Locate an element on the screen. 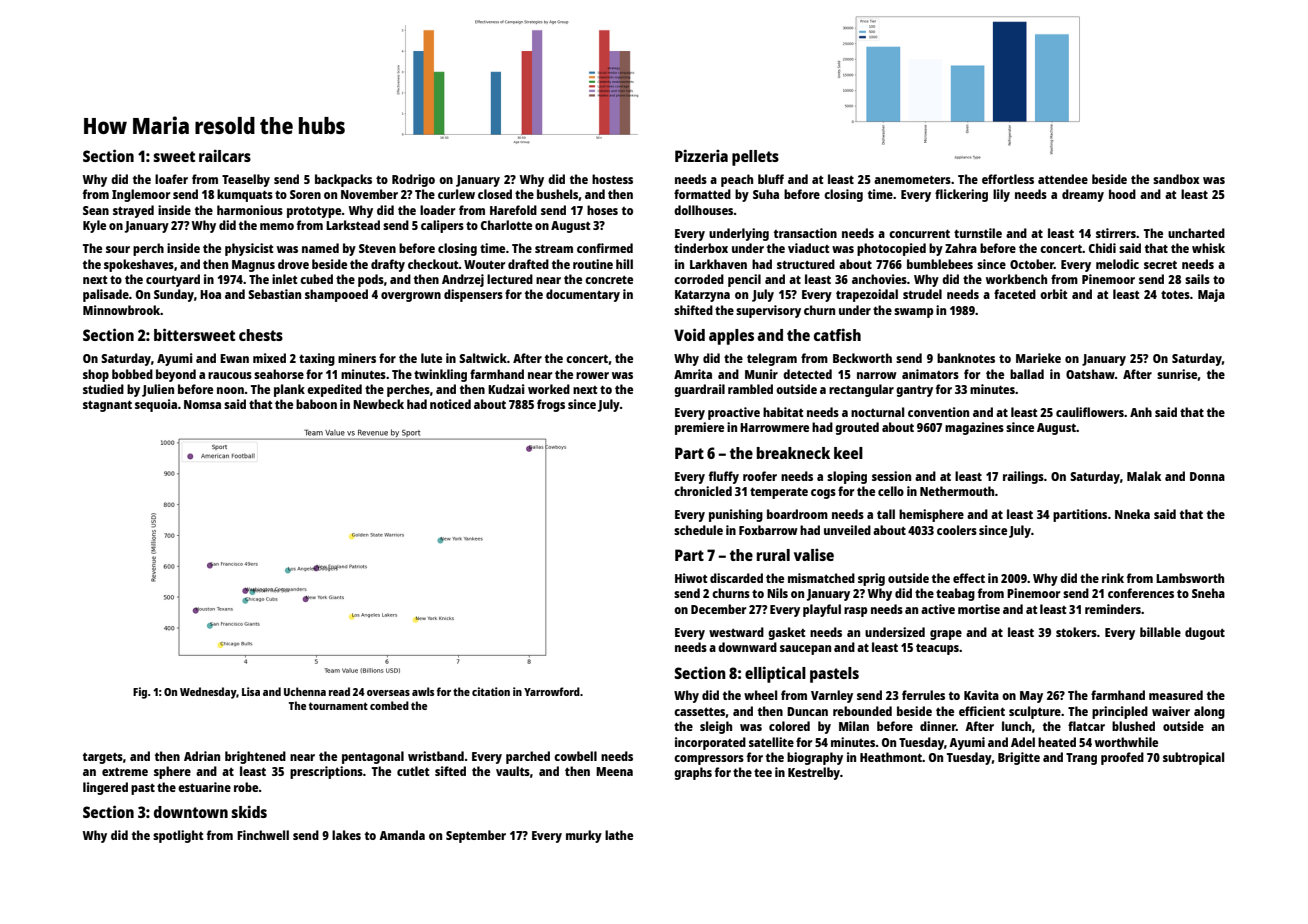  attendee is located at coordinates (1063, 179).
